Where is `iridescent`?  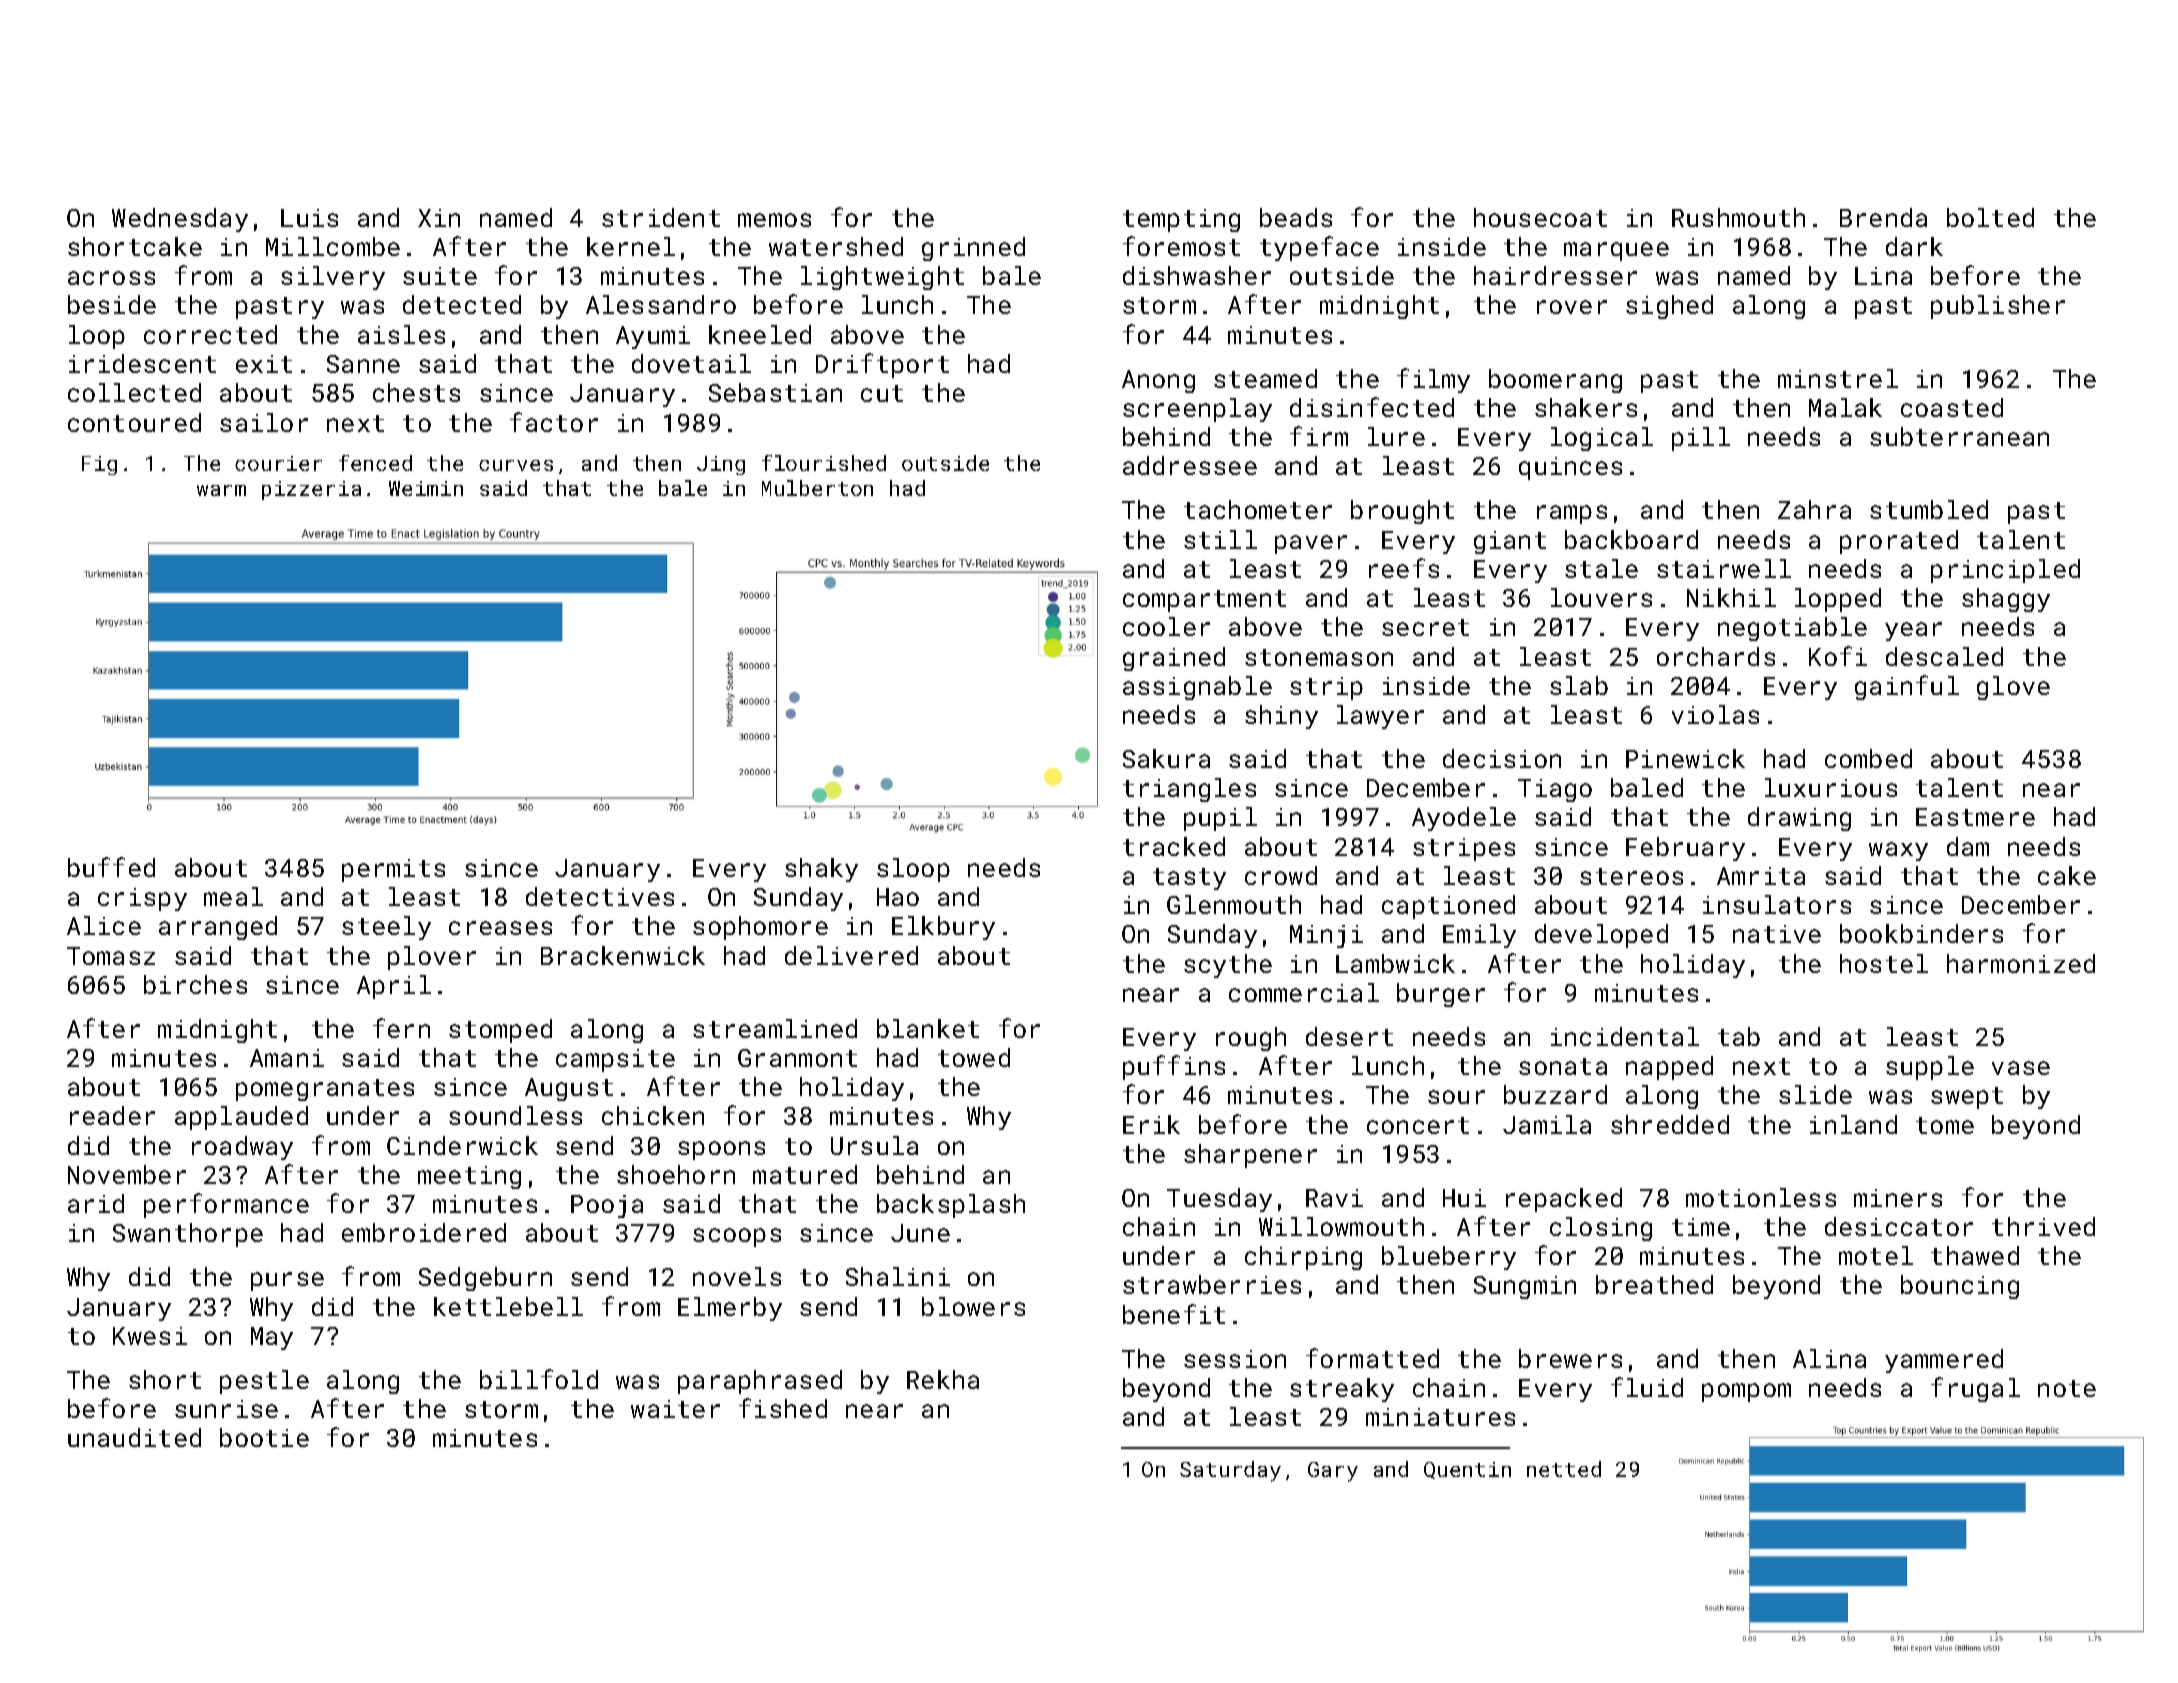
iridescent is located at coordinates (142, 363).
